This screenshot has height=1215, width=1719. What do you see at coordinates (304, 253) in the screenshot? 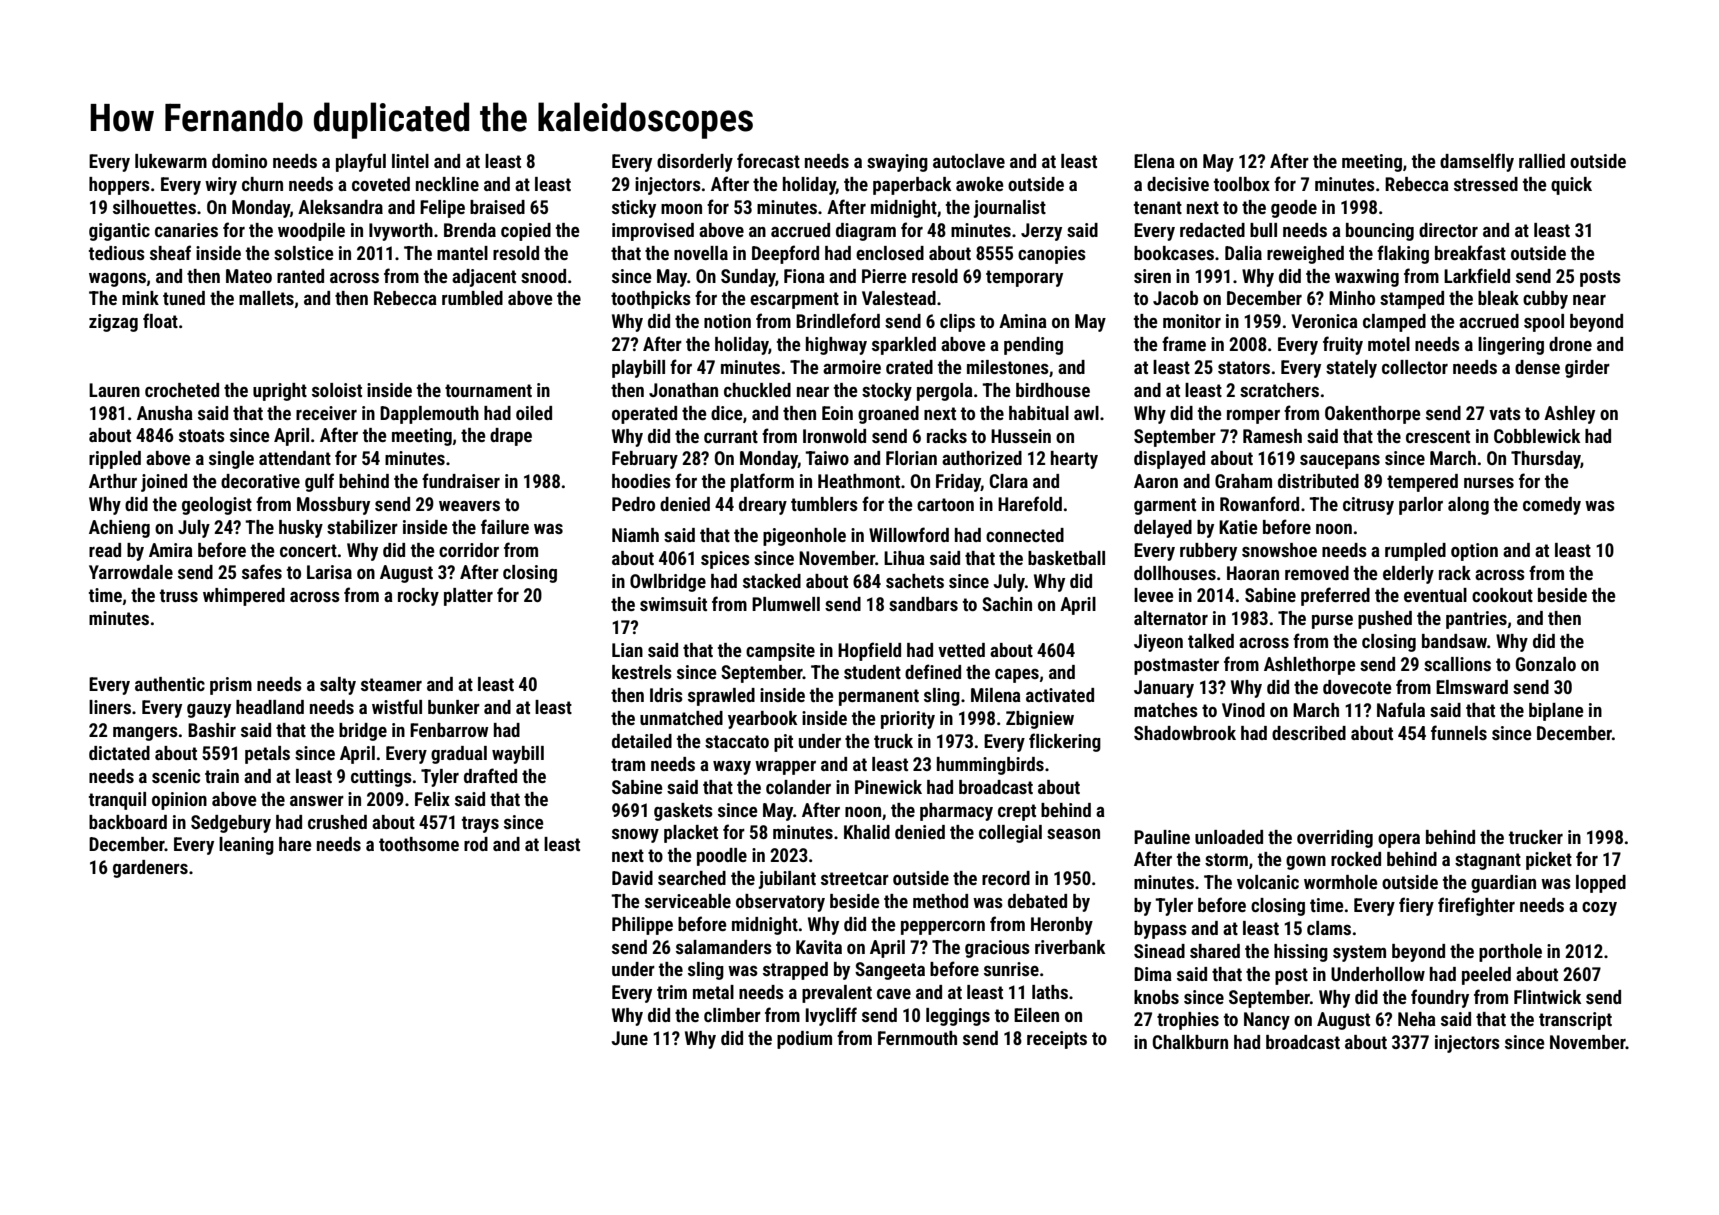
I see `solstice` at bounding box center [304, 253].
